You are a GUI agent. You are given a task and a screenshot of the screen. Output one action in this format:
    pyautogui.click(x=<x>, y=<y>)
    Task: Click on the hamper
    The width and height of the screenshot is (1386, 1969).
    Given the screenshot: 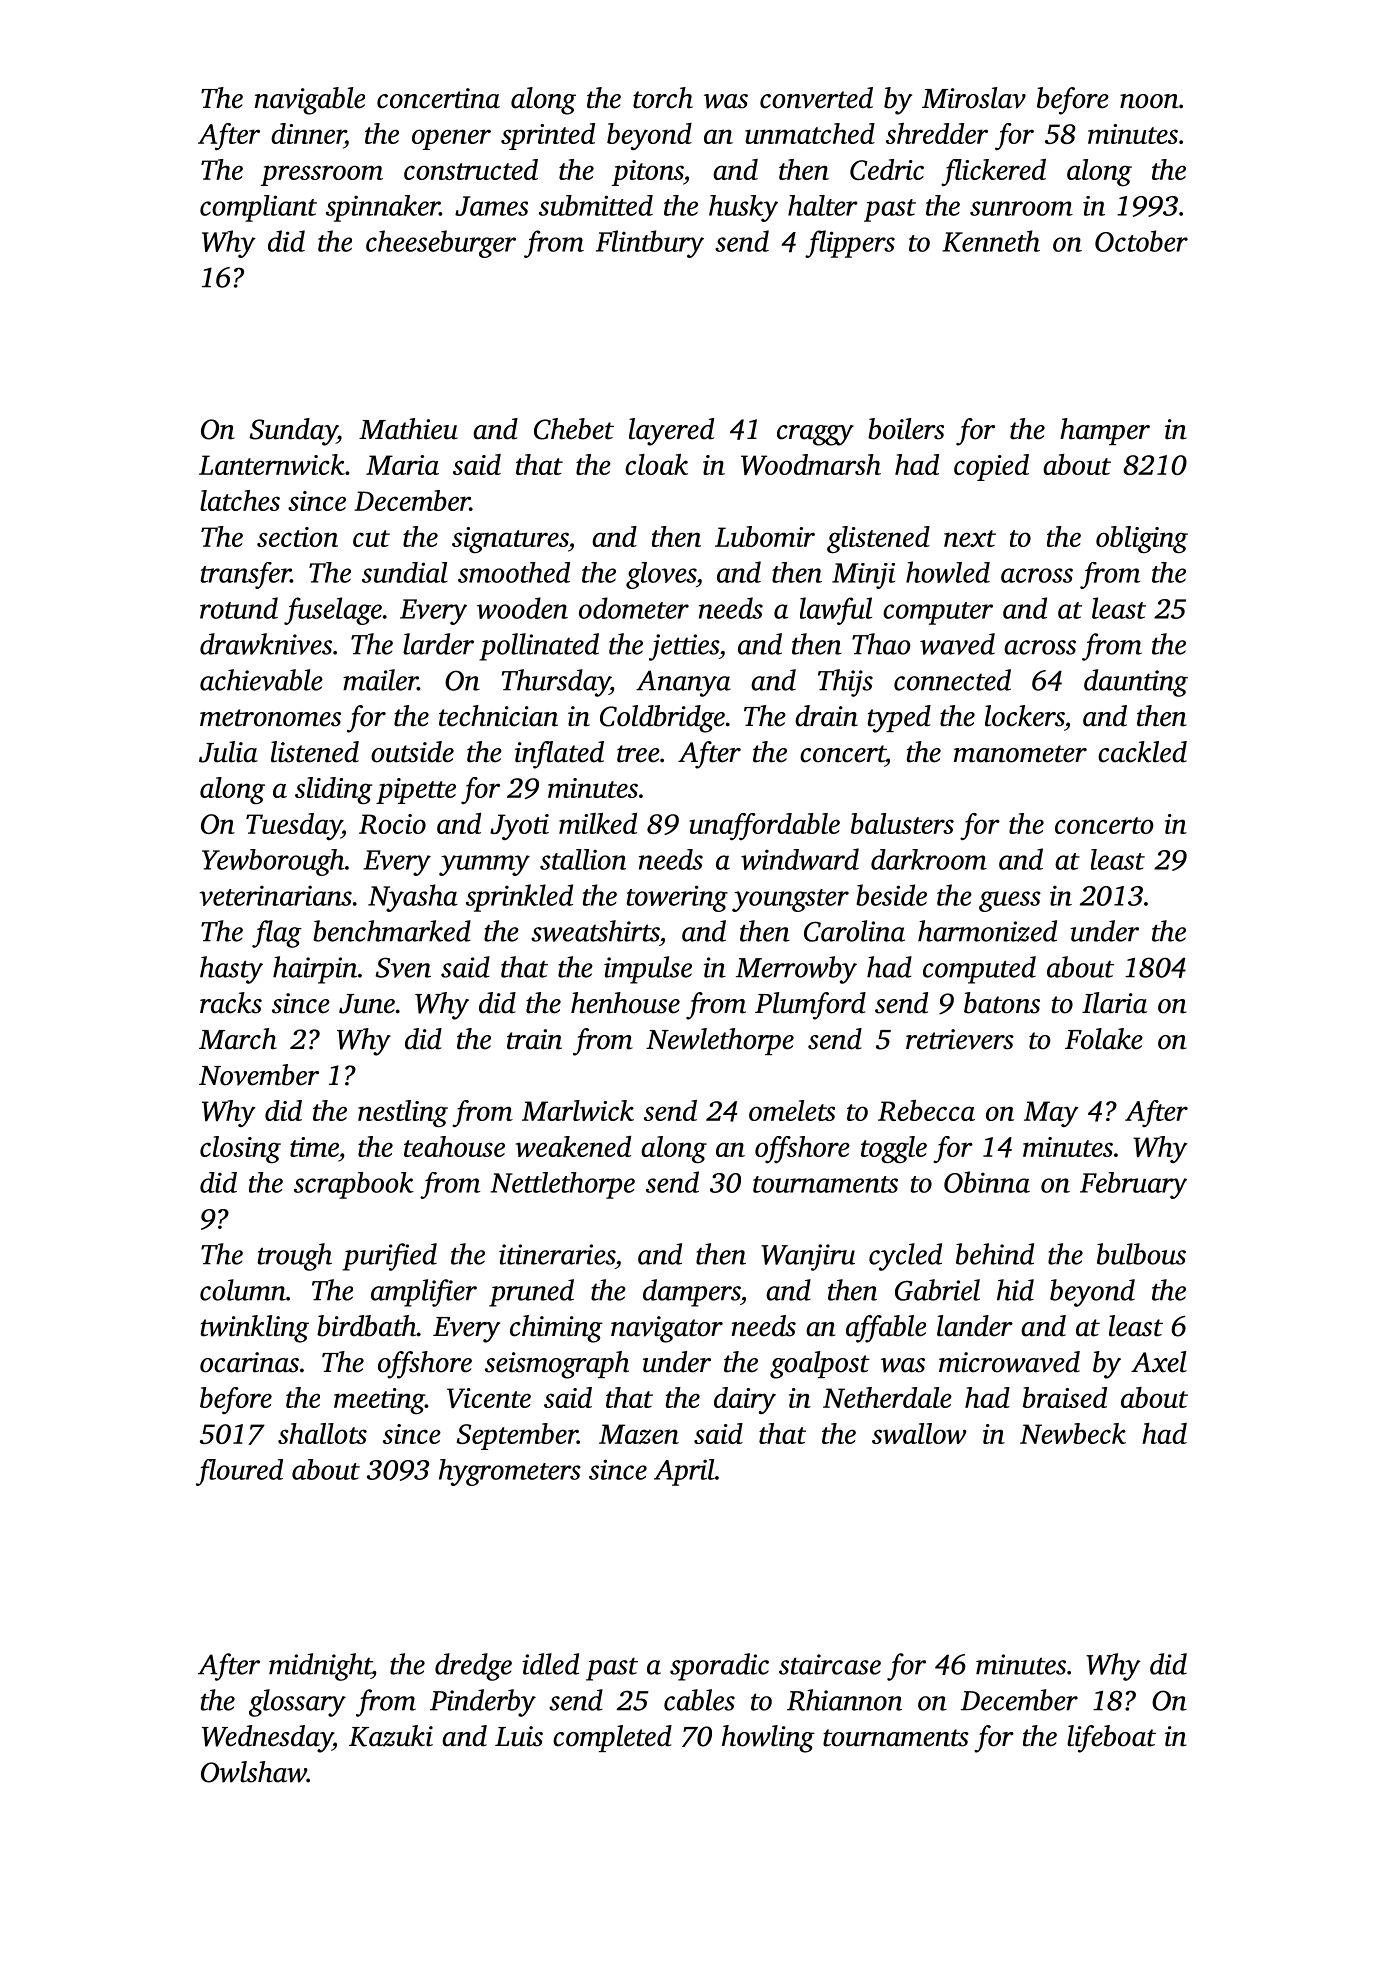 What is the action you would take?
    pyautogui.click(x=1105, y=431)
